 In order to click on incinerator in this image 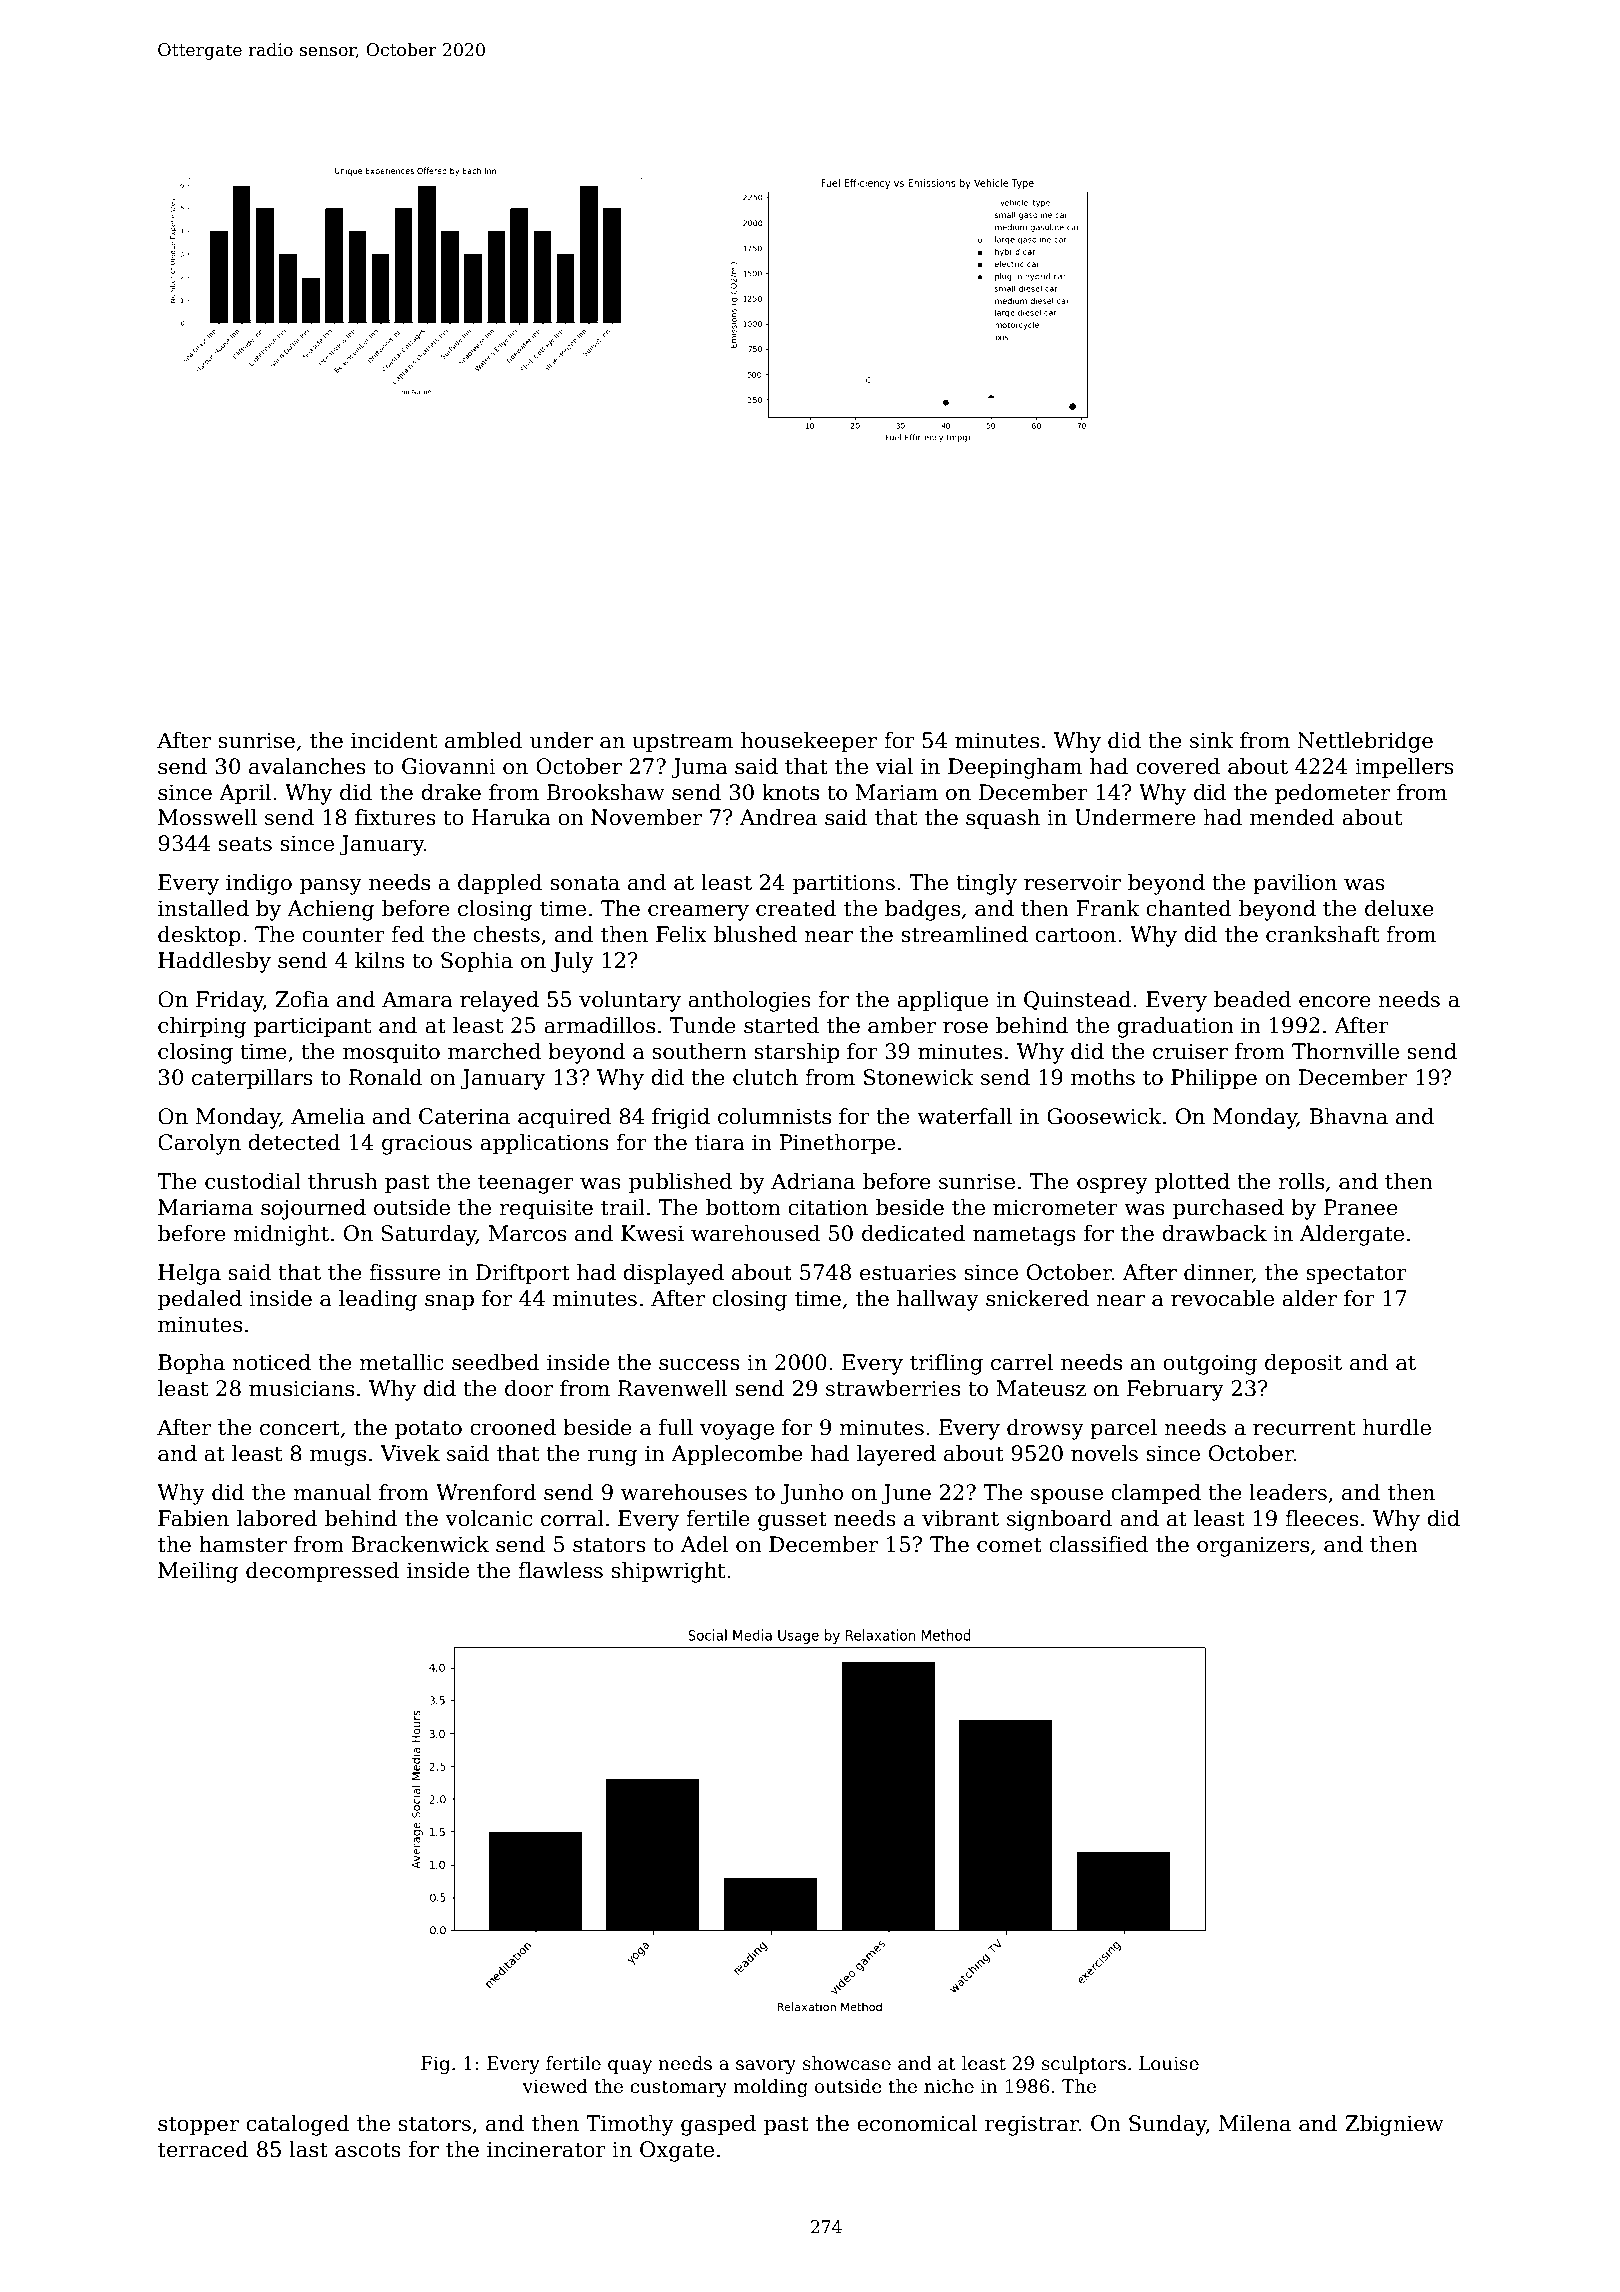, I will do `click(546, 2149)`.
